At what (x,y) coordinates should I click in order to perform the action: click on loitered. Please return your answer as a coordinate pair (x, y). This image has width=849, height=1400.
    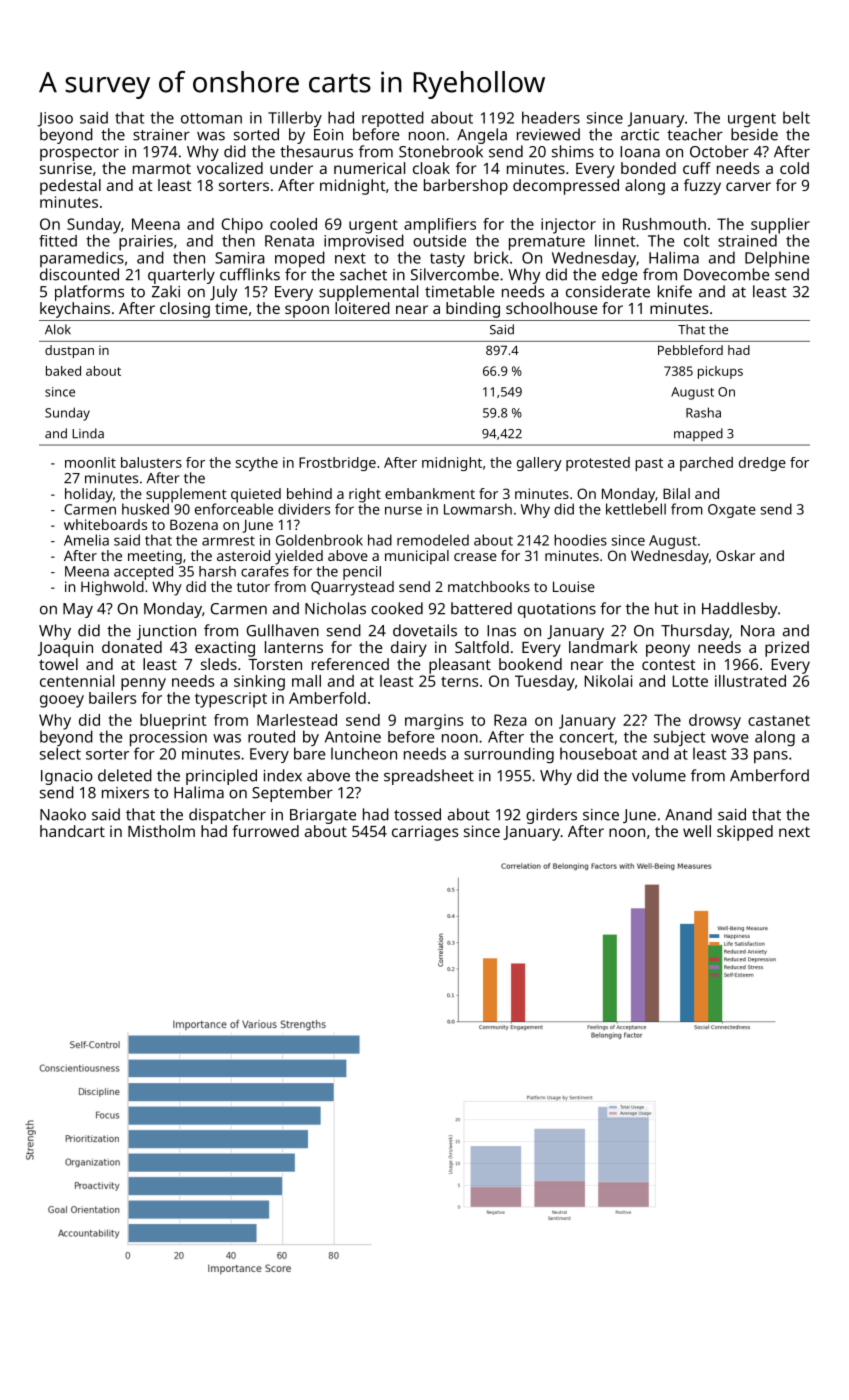
    Looking at the image, I should click on (362, 308).
